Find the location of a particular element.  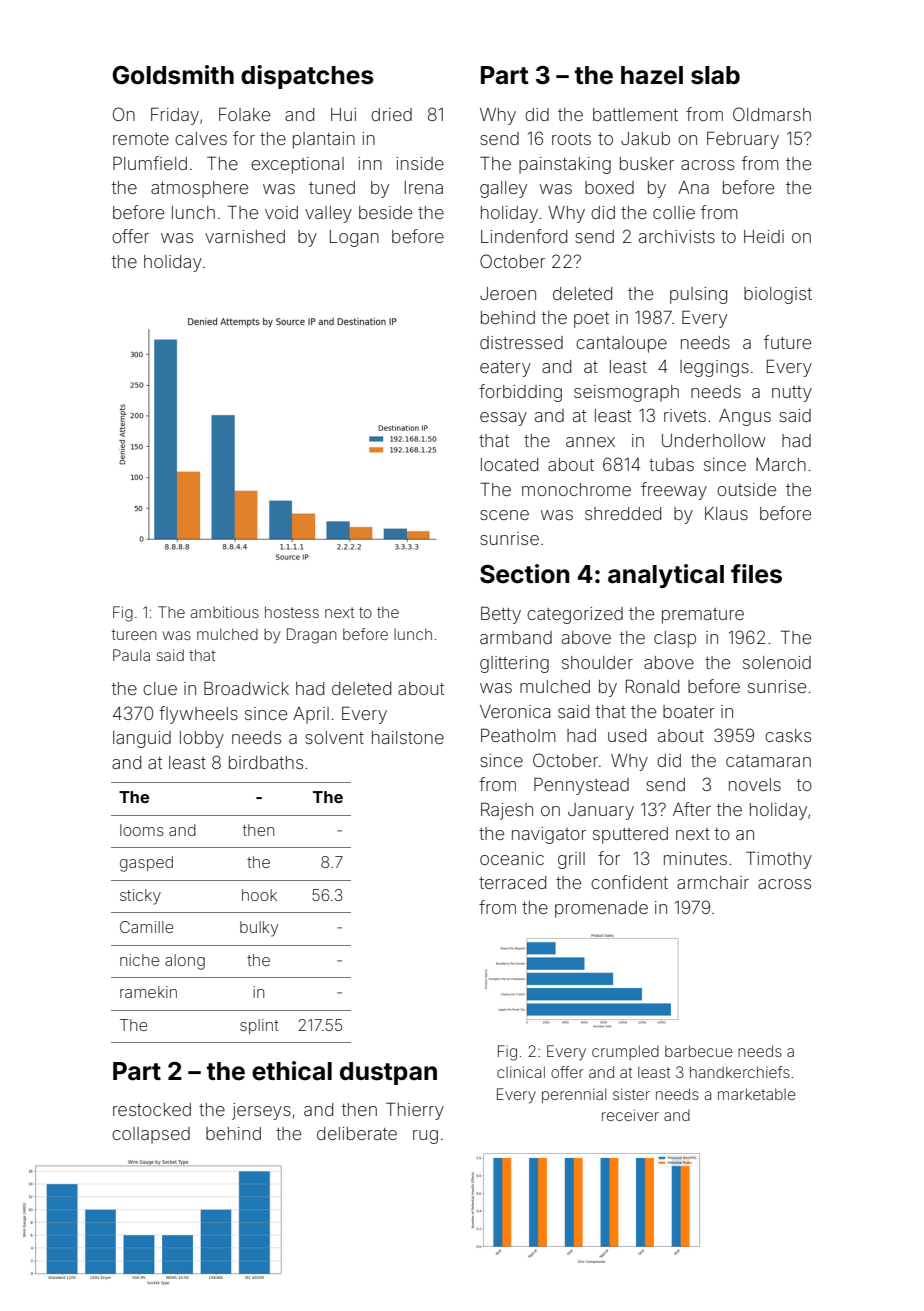

Plumfield is located at coordinates (150, 163).
